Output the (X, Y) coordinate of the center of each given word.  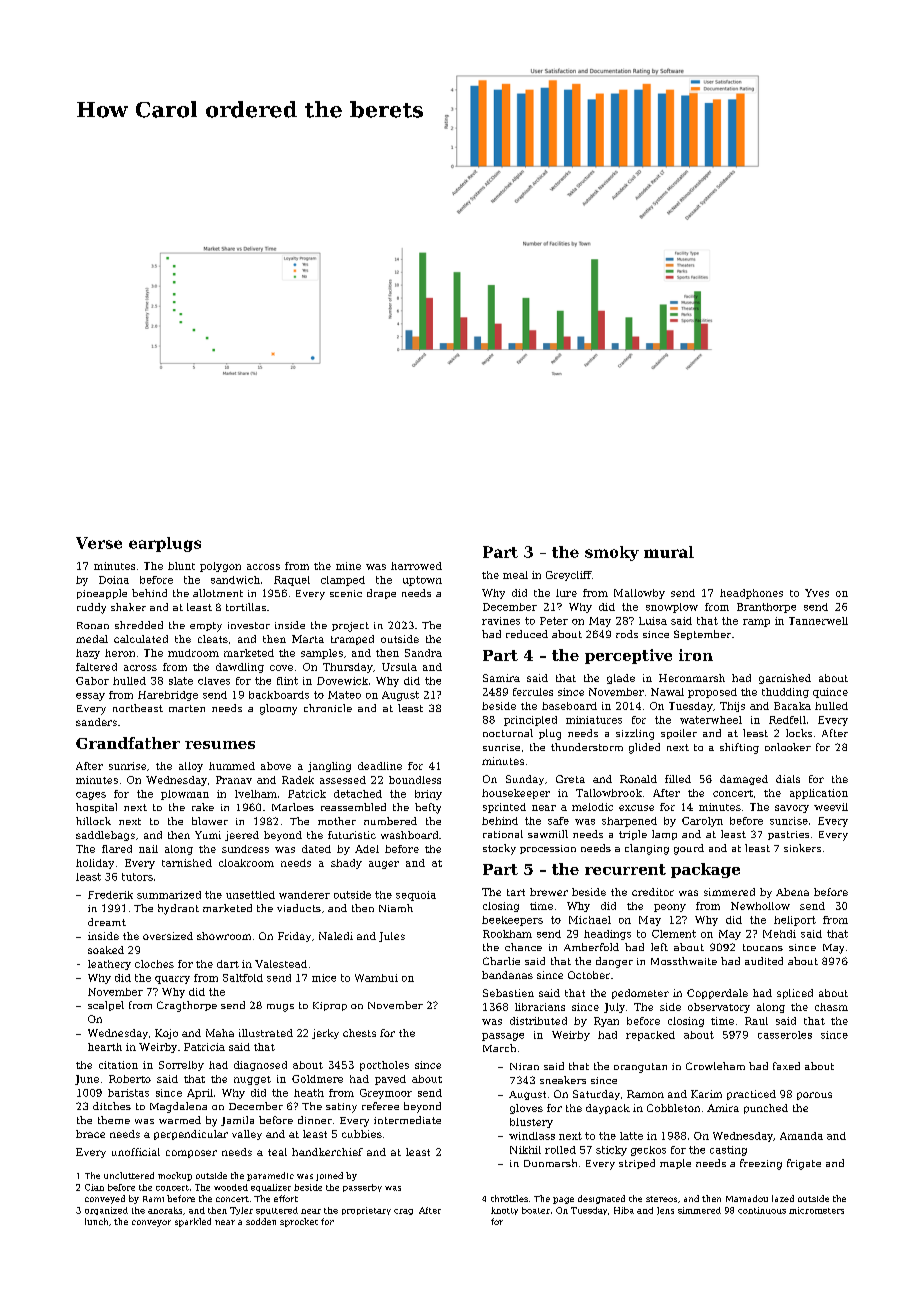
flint (287, 681)
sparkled (193, 1222)
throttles (509, 1198)
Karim (706, 1094)
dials (788, 779)
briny (428, 795)
